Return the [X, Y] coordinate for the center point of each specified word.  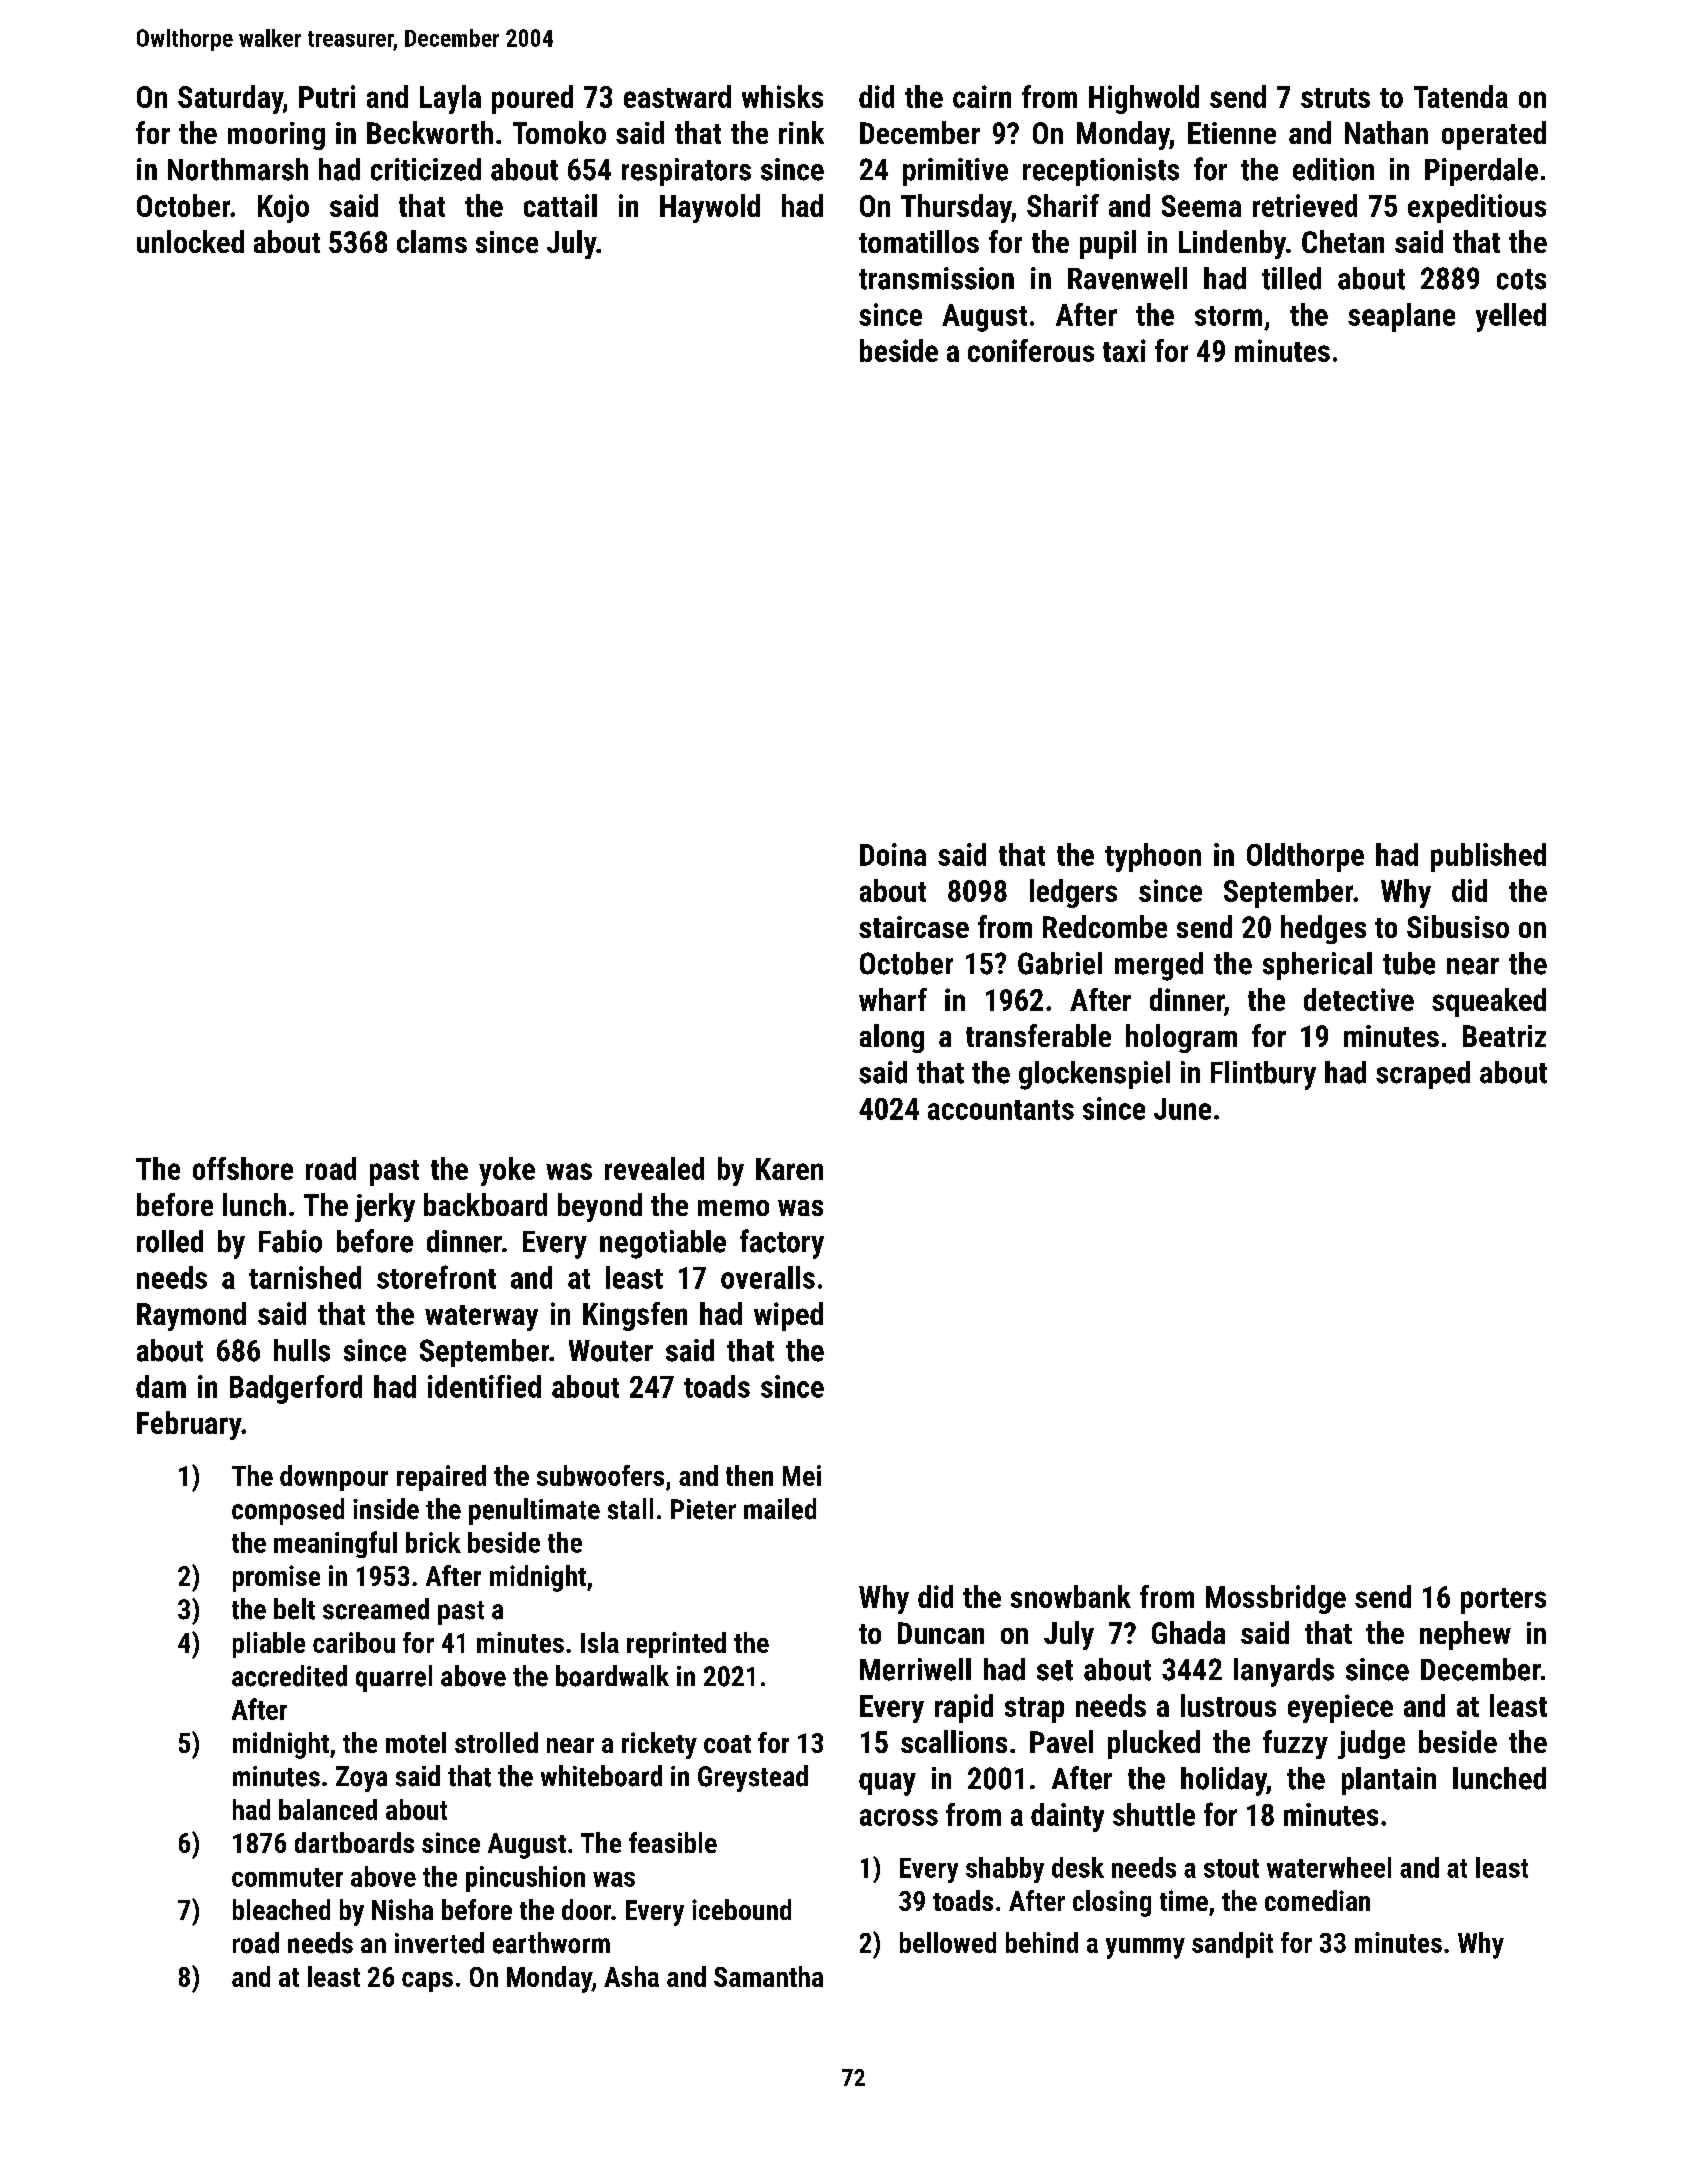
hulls [302, 1350]
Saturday [230, 99]
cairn [982, 96]
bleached [281, 1909]
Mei [802, 1475]
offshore [243, 1168]
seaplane [1401, 317]
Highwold [1144, 99]
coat [727, 1744]
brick [433, 1542]
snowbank [1071, 1596]
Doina [893, 854]
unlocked [190, 241]
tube [1409, 963]
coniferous [1031, 350]
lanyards [1284, 1672]
